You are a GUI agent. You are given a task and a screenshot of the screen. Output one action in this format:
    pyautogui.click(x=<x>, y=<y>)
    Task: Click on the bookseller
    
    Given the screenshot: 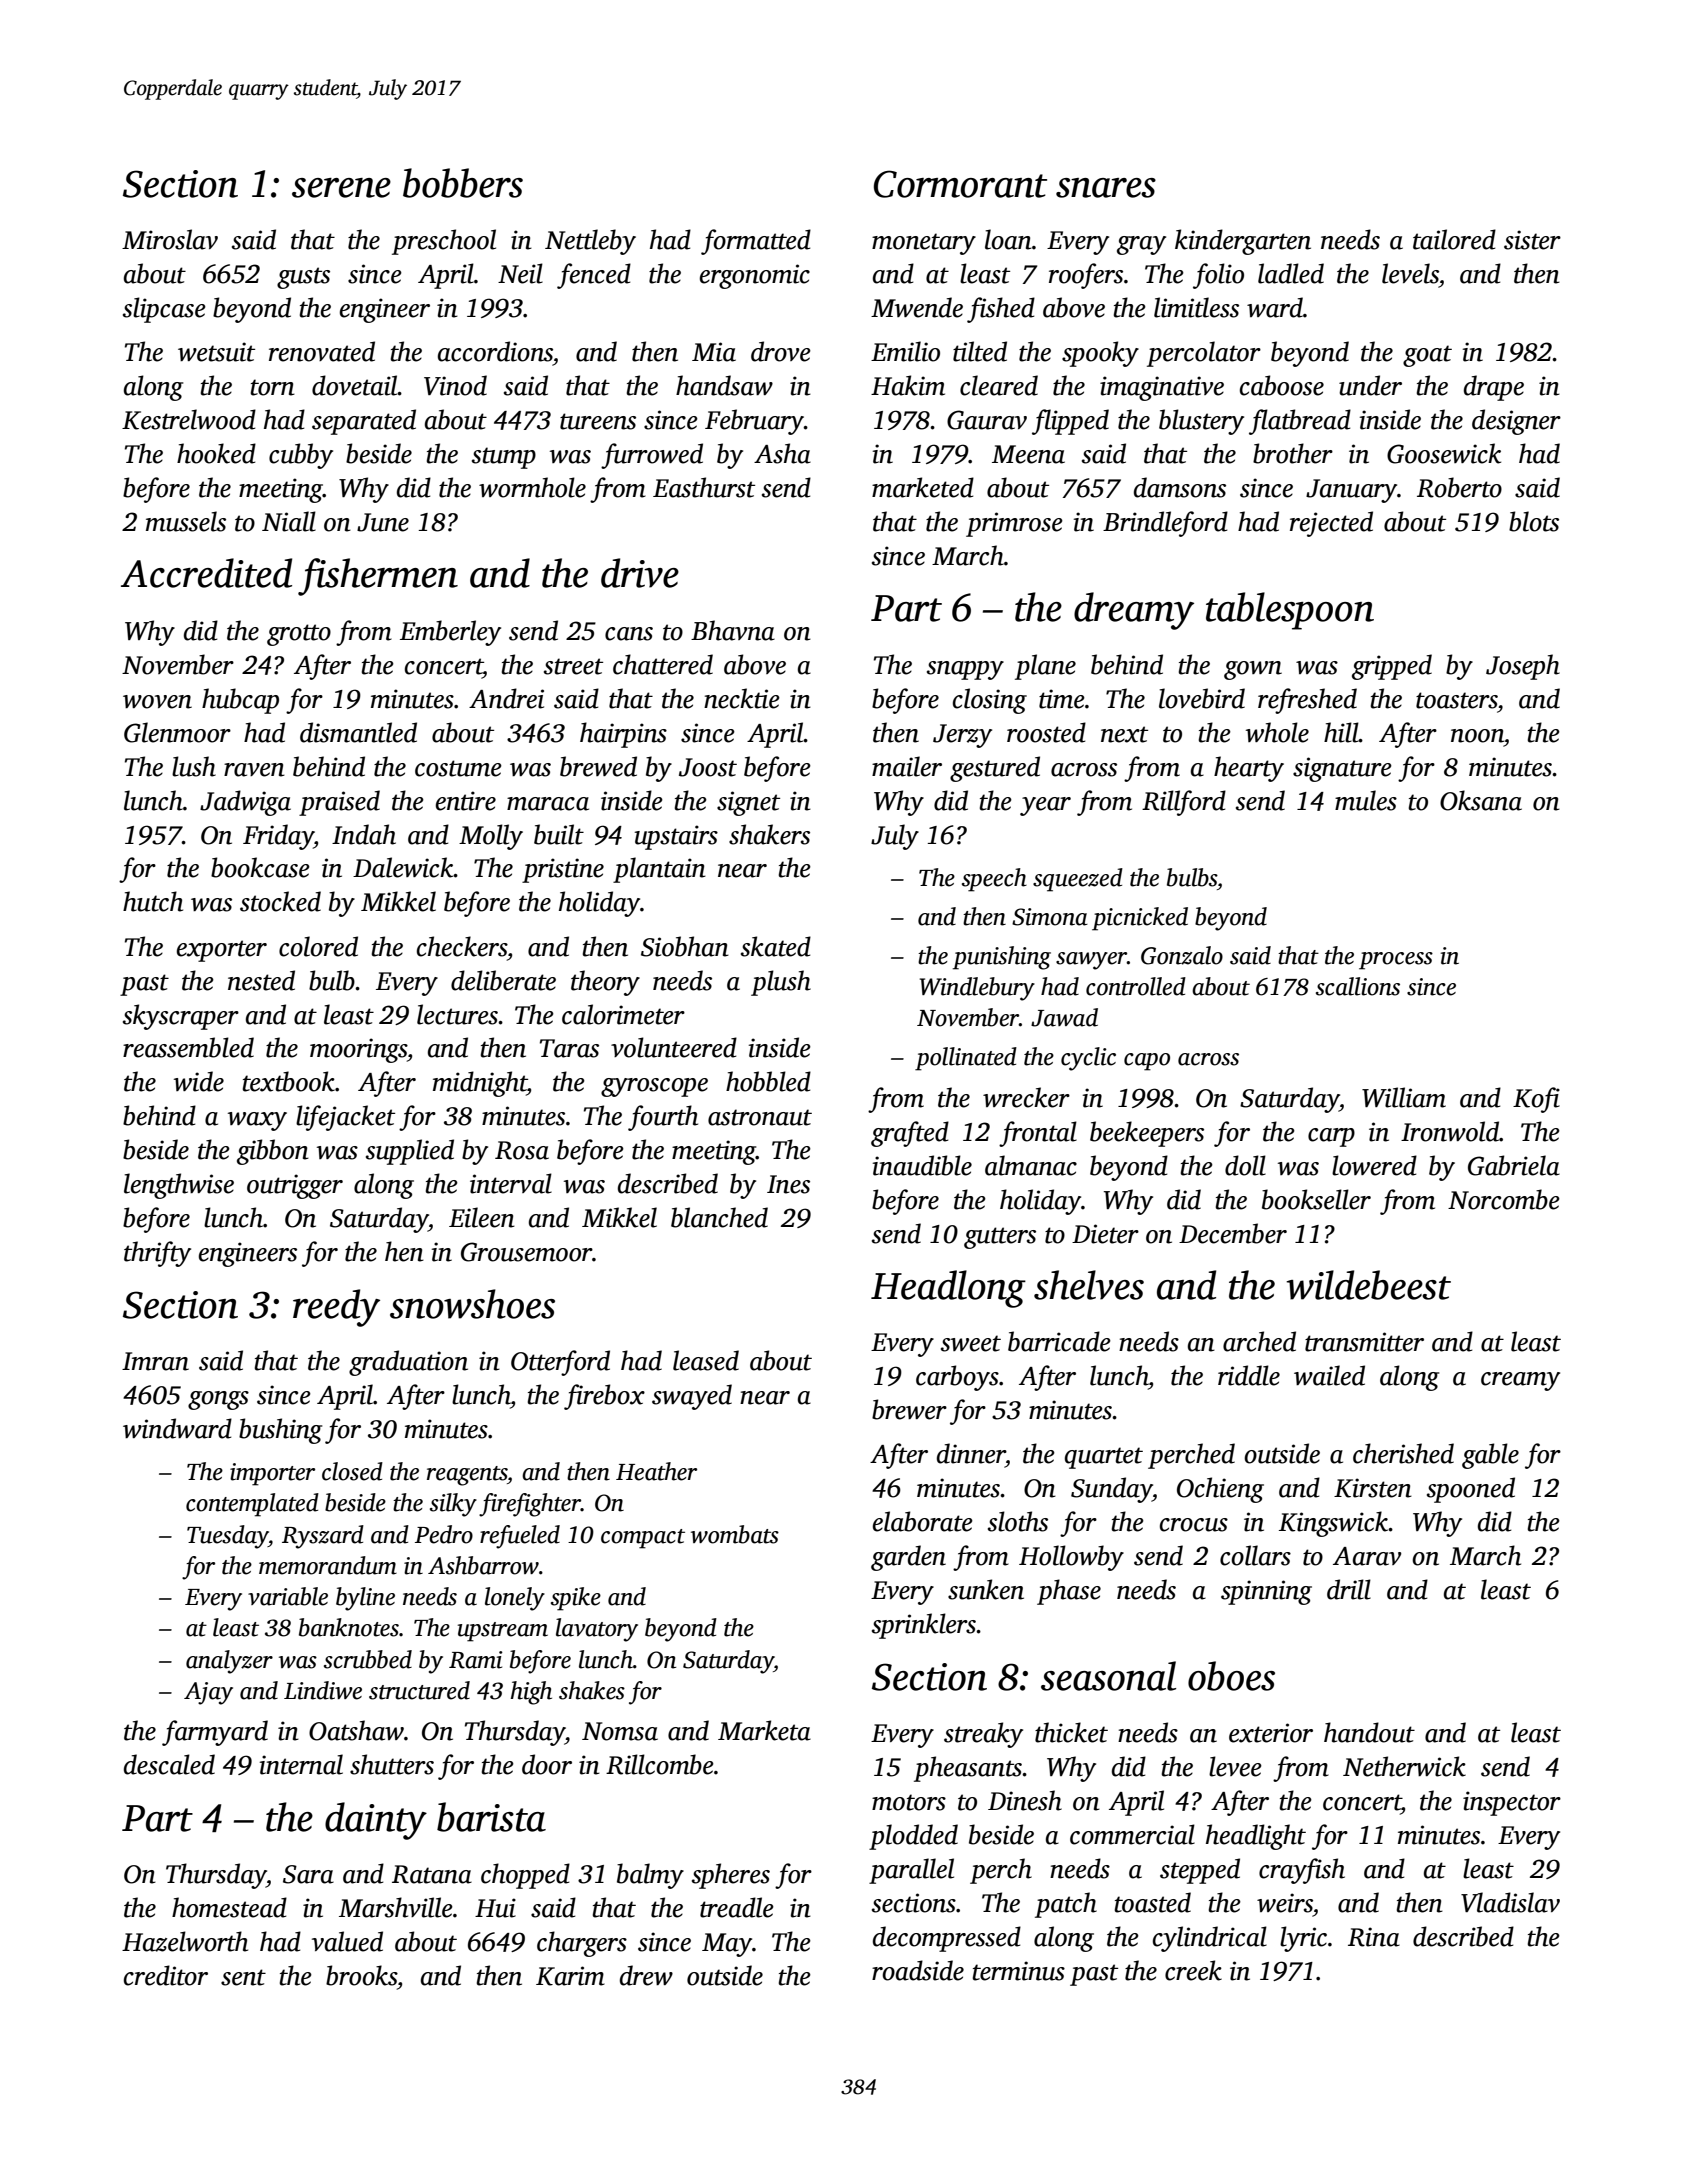 What is the action you would take?
    pyautogui.click(x=1316, y=1199)
